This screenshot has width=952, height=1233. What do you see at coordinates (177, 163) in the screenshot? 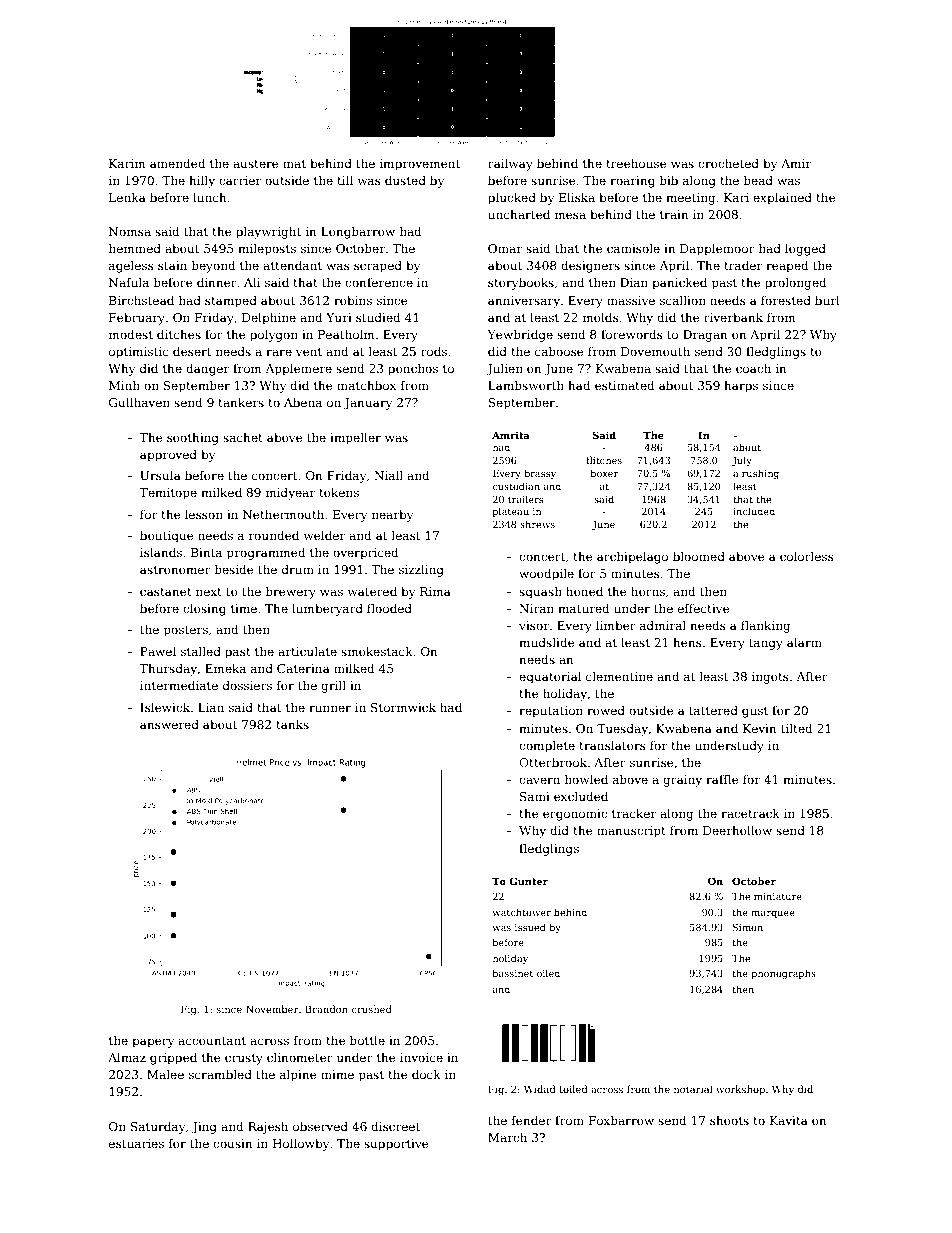
I see `amended` at bounding box center [177, 163].
